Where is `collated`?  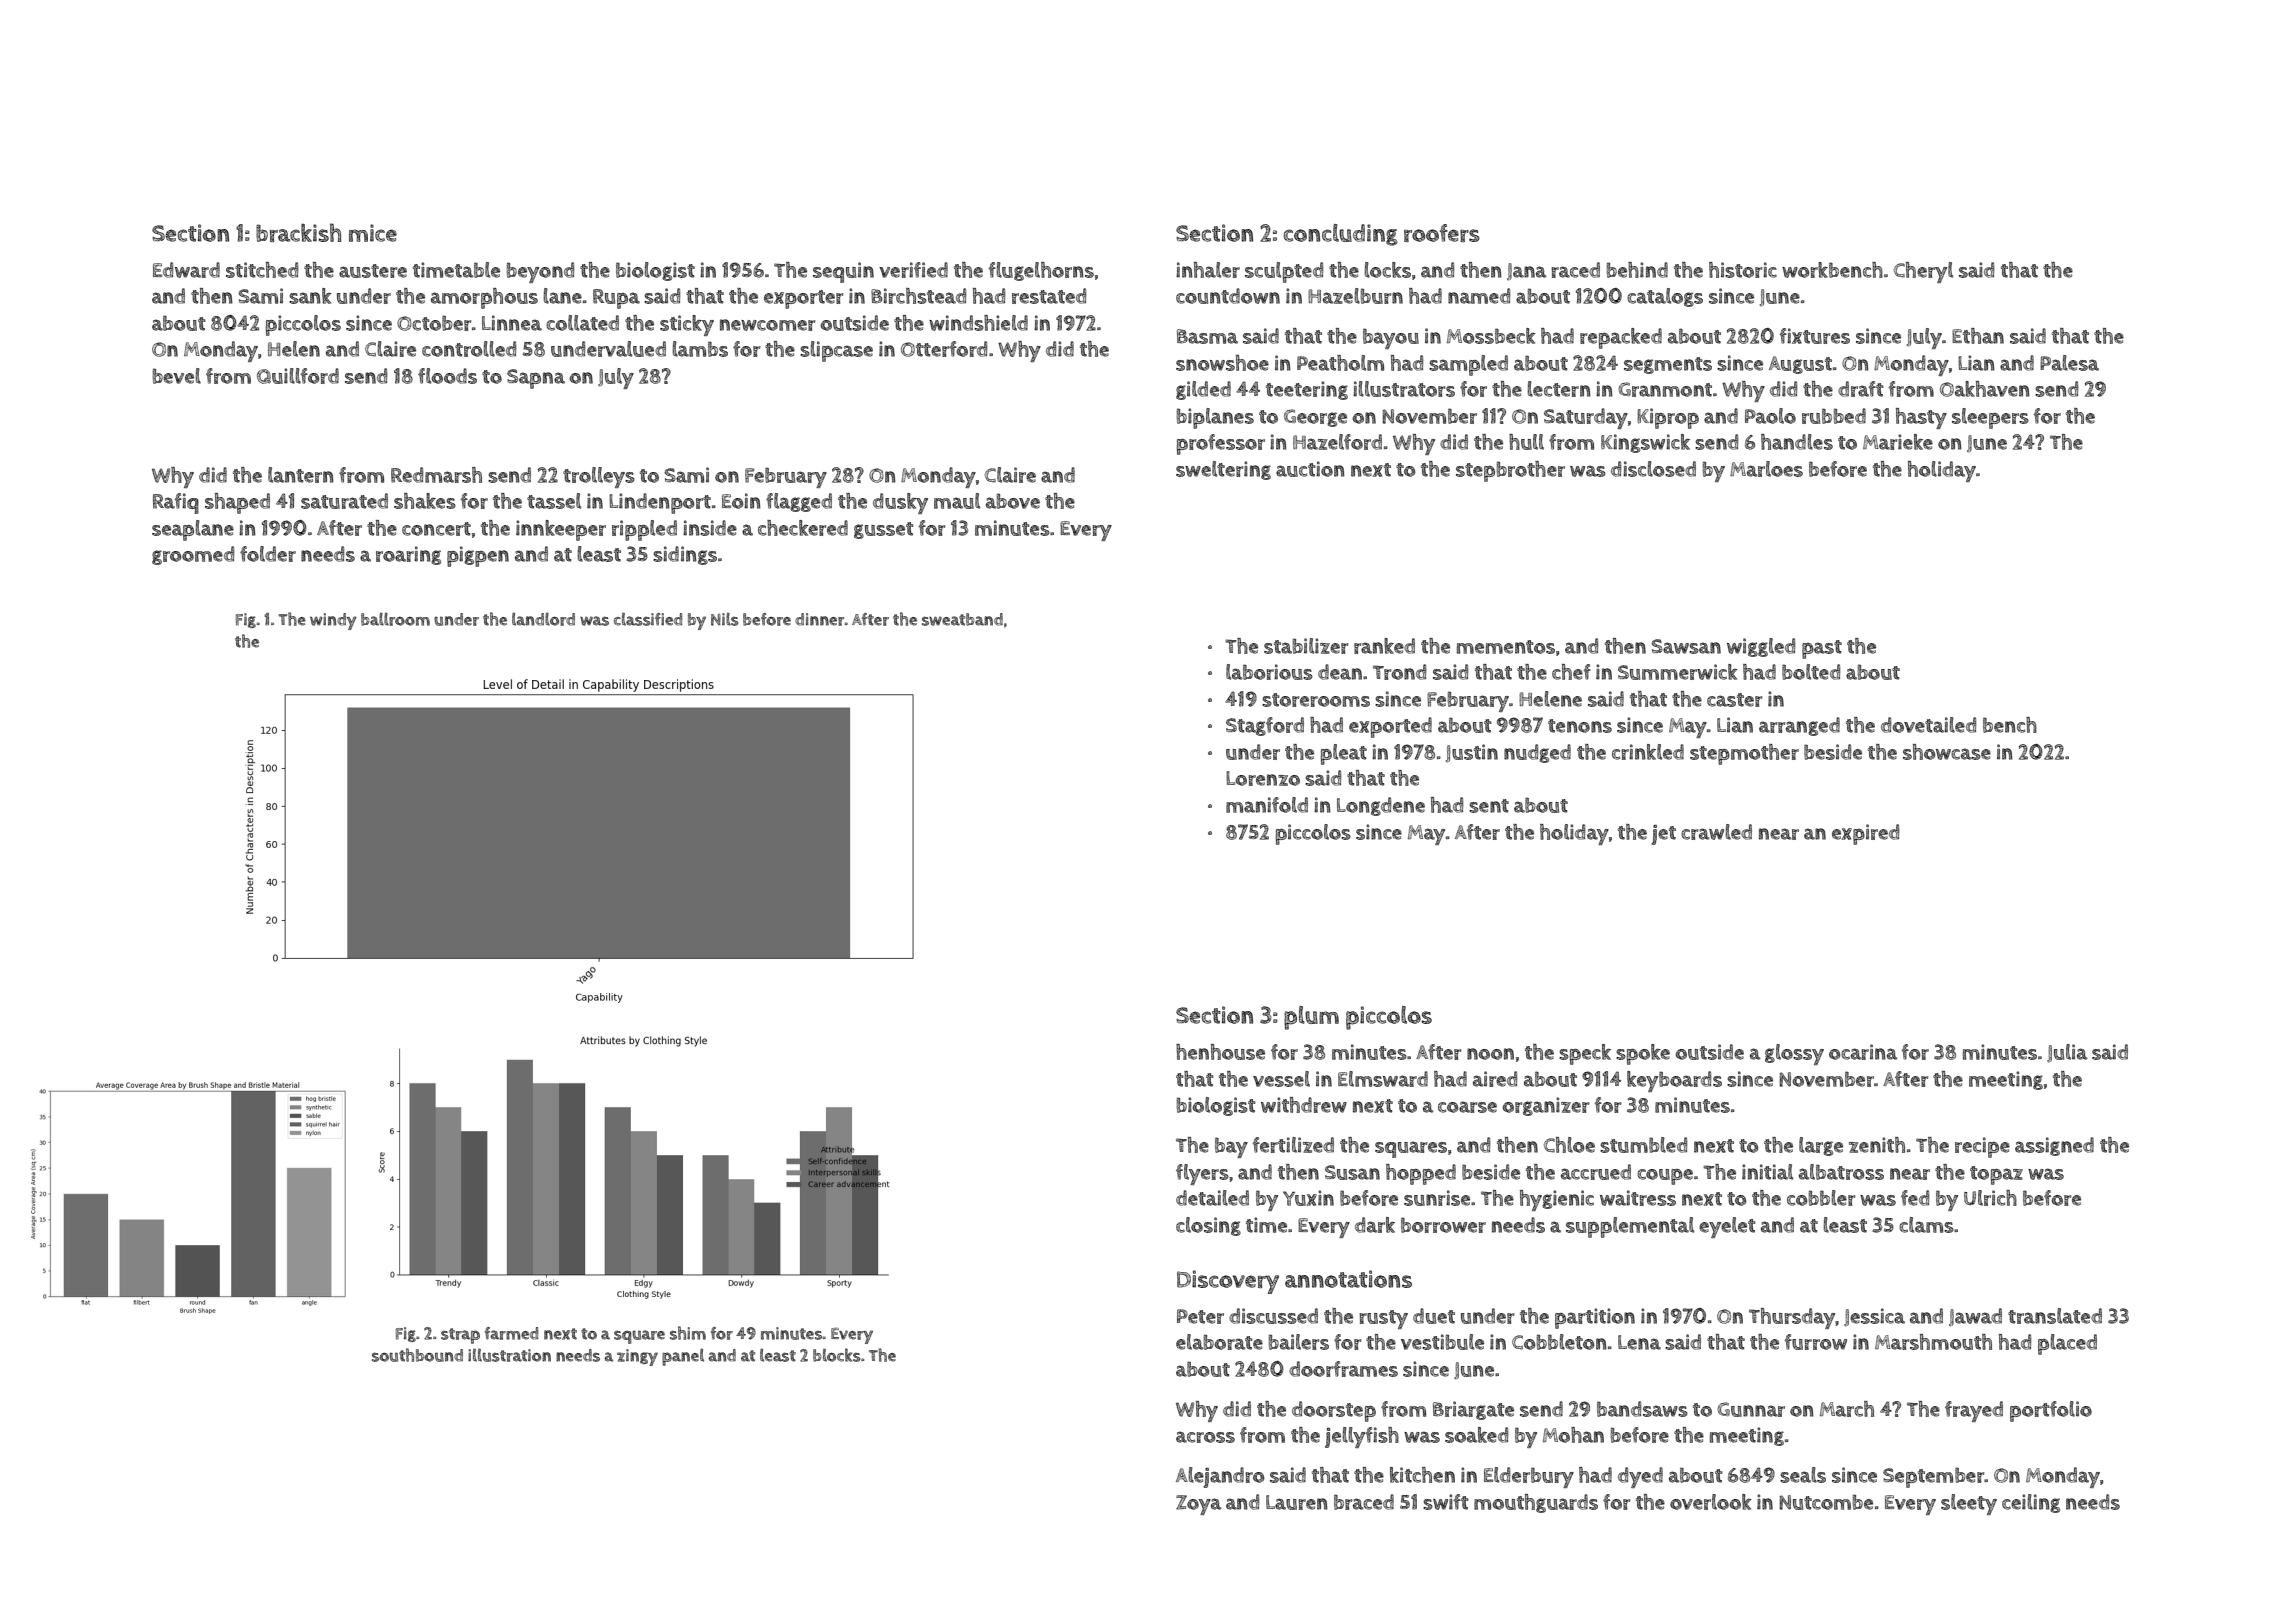 collated is located at coordinates (582, 323).
